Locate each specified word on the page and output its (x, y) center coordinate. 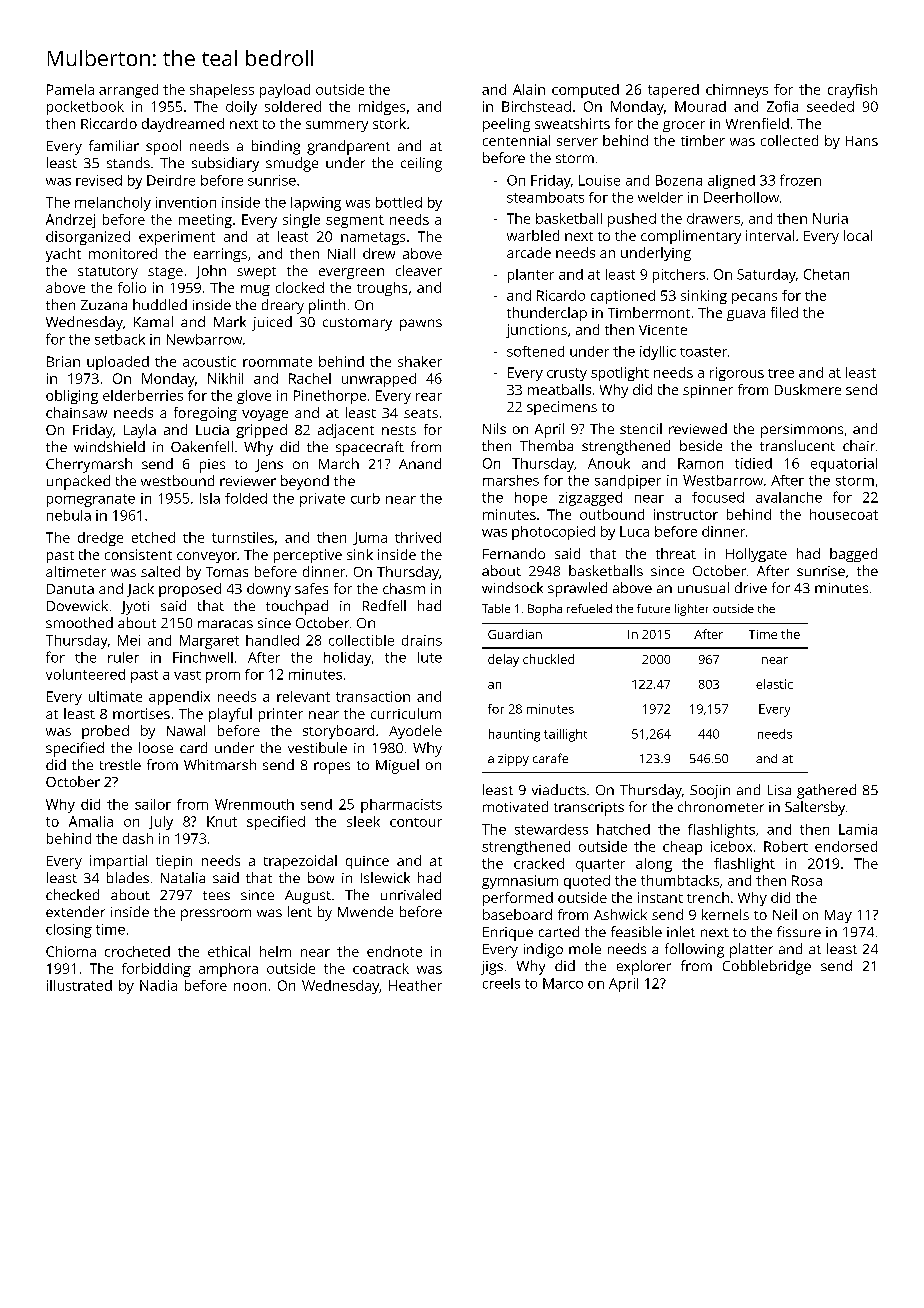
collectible (361, 640)
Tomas (227, 572)
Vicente (663, 330)
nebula (69, 515)
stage (165, 273)
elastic (774, 684)
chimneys (737, 91)
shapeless (222, 91)
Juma (370, 538)
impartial (118, 862)
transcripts (589, 809)
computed (585, 91)
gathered (826, 791)
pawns (421, 325)
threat (676, 553)
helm (275, 951)
